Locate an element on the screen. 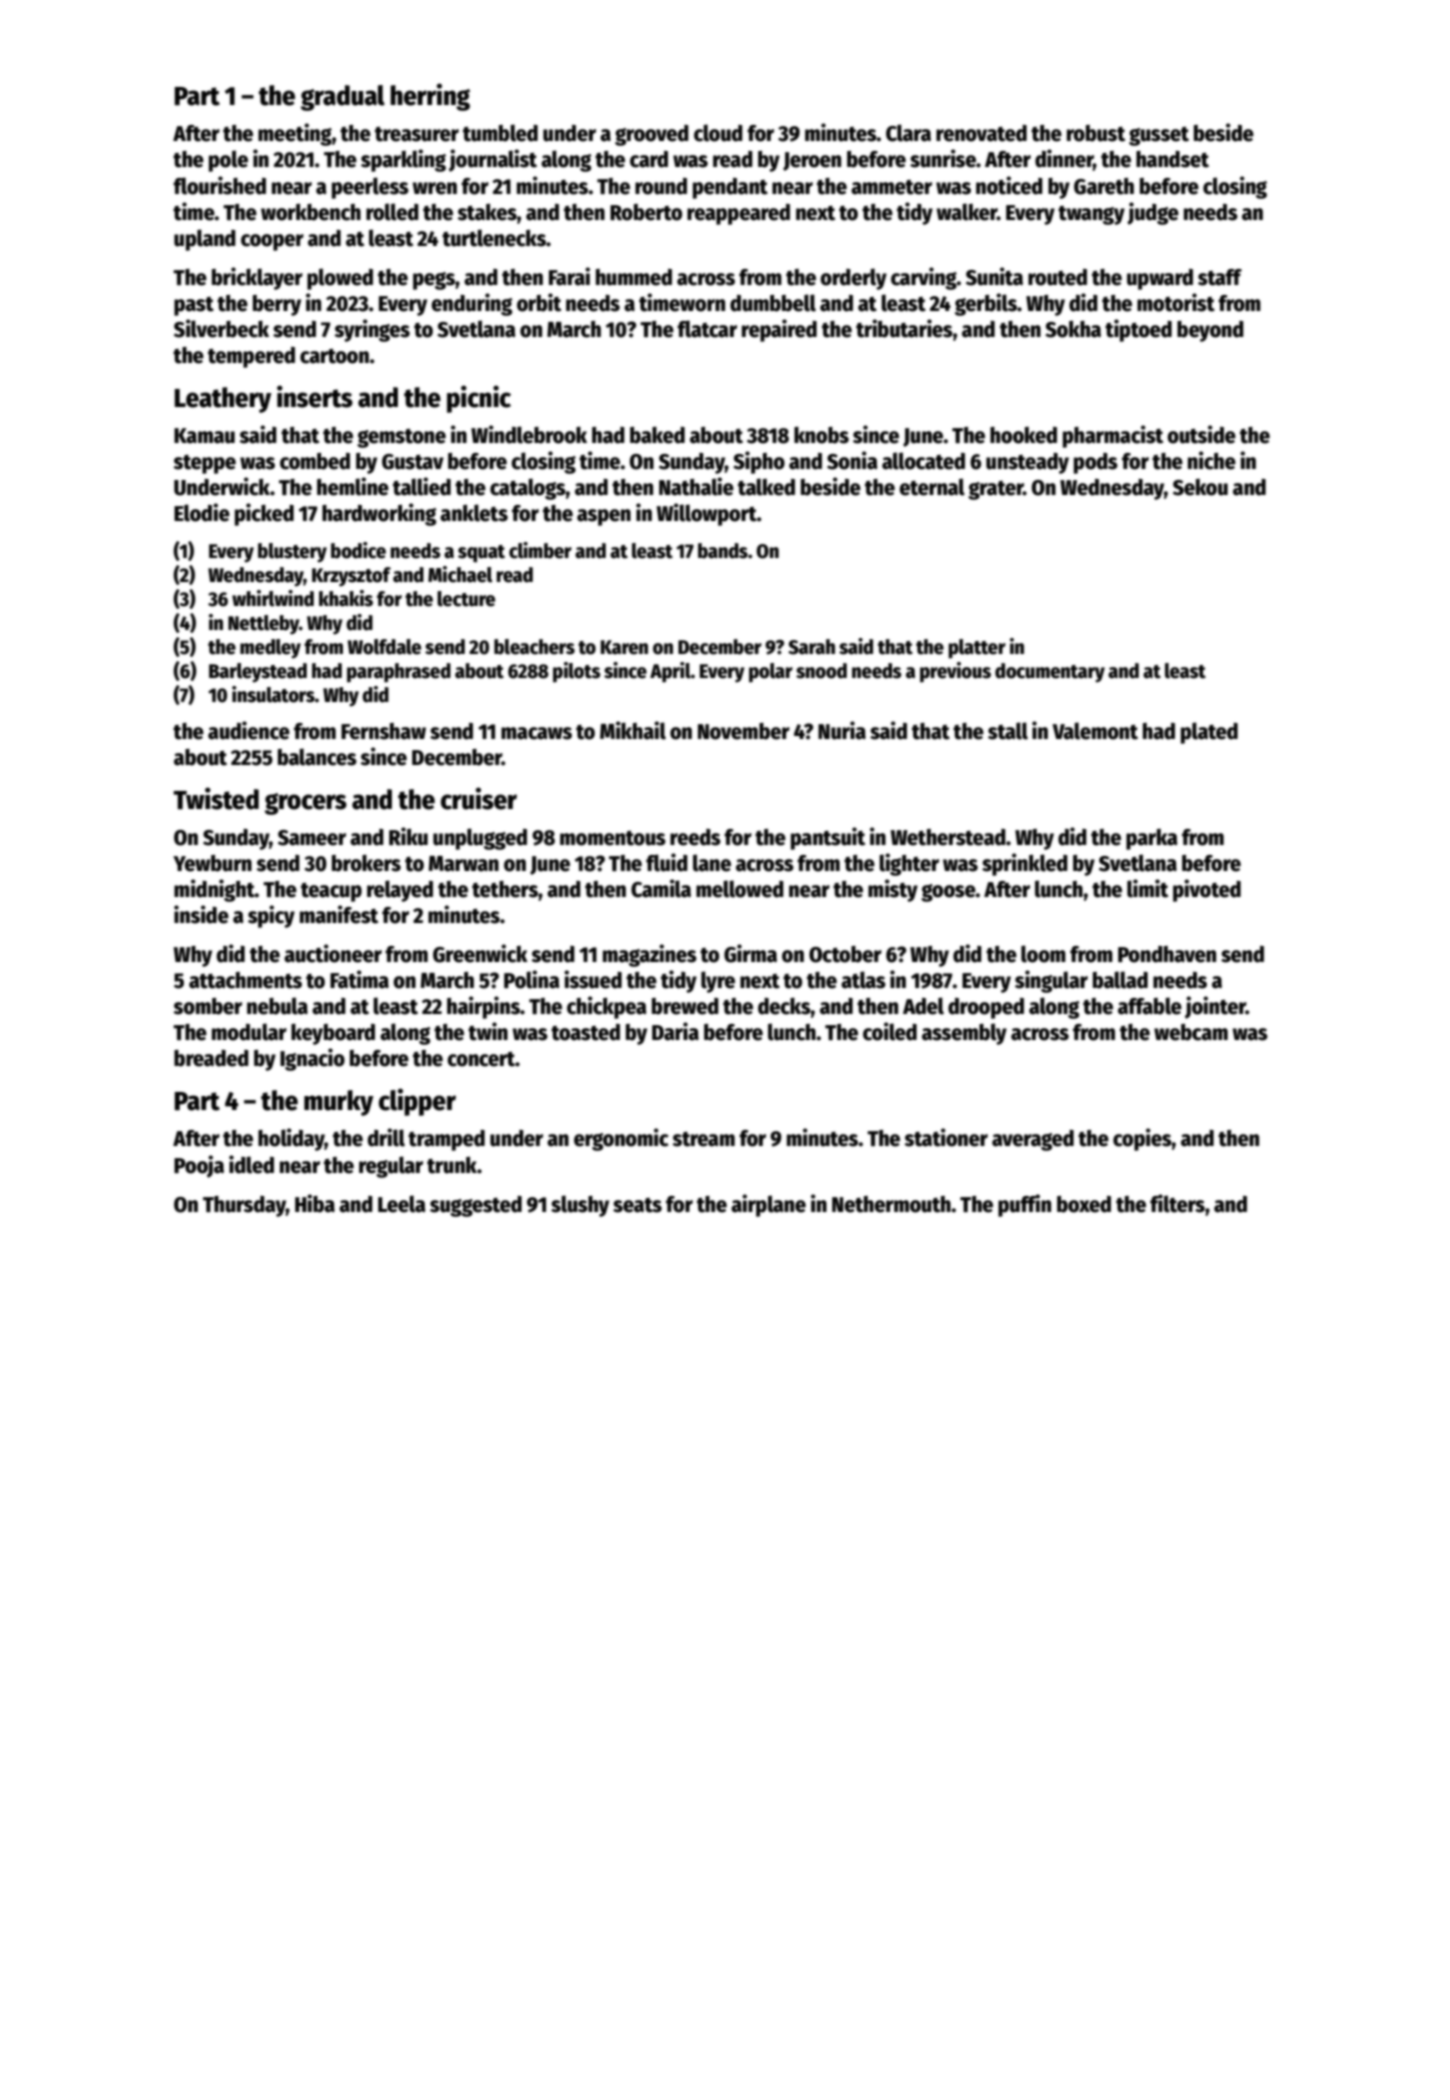 Image resolution: width=1450 pixels, height=2100 pixels. steppe is located at coordinates (204, 464).
